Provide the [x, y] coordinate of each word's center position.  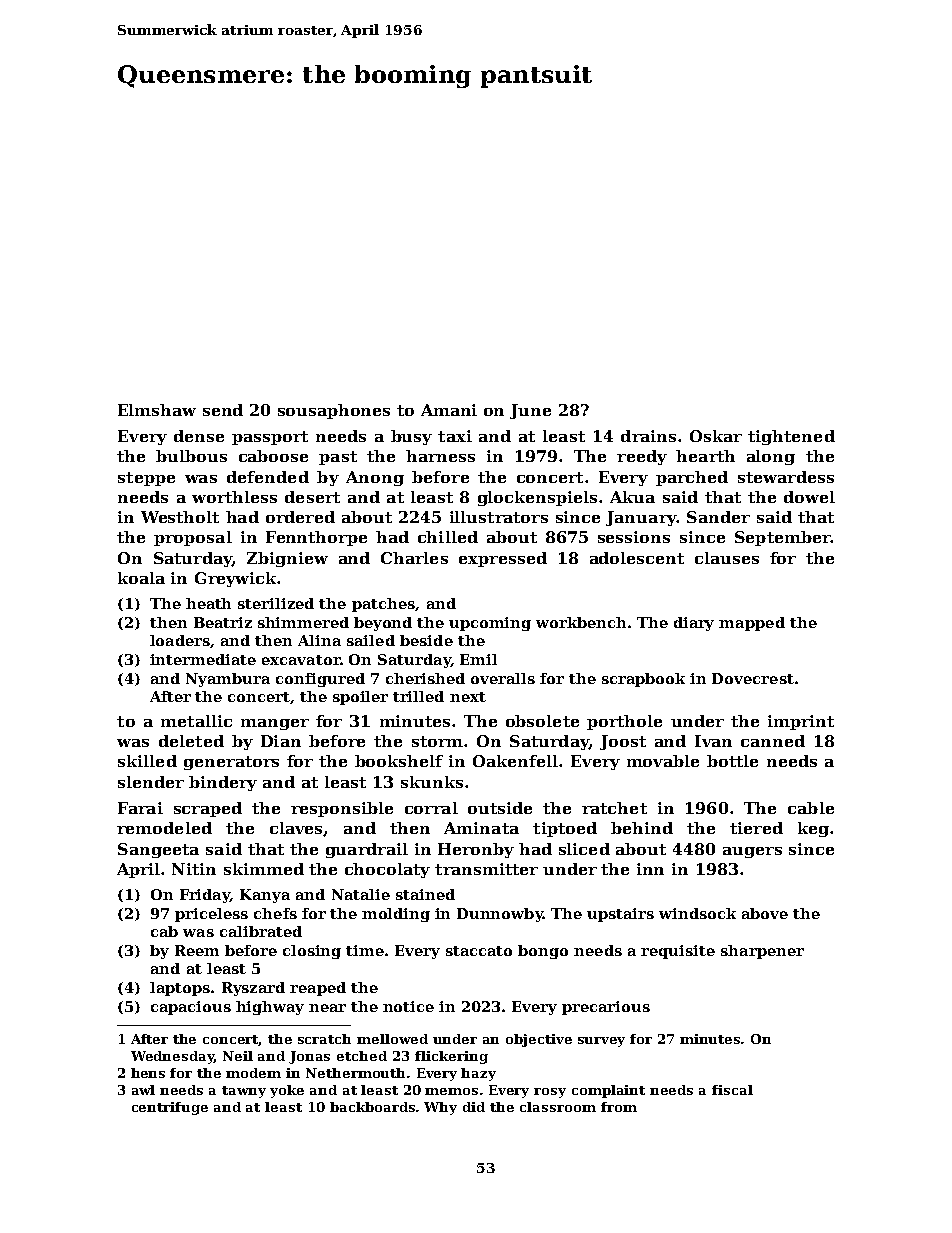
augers [752, 852]
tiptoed [565, 829]
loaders [180, 640]
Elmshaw [157, 410]
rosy [550, 1093]
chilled [448, 537]
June [530, 411]
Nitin [194, 869]
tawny [244, 1092]
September [783, 538]
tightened [791, 437]
